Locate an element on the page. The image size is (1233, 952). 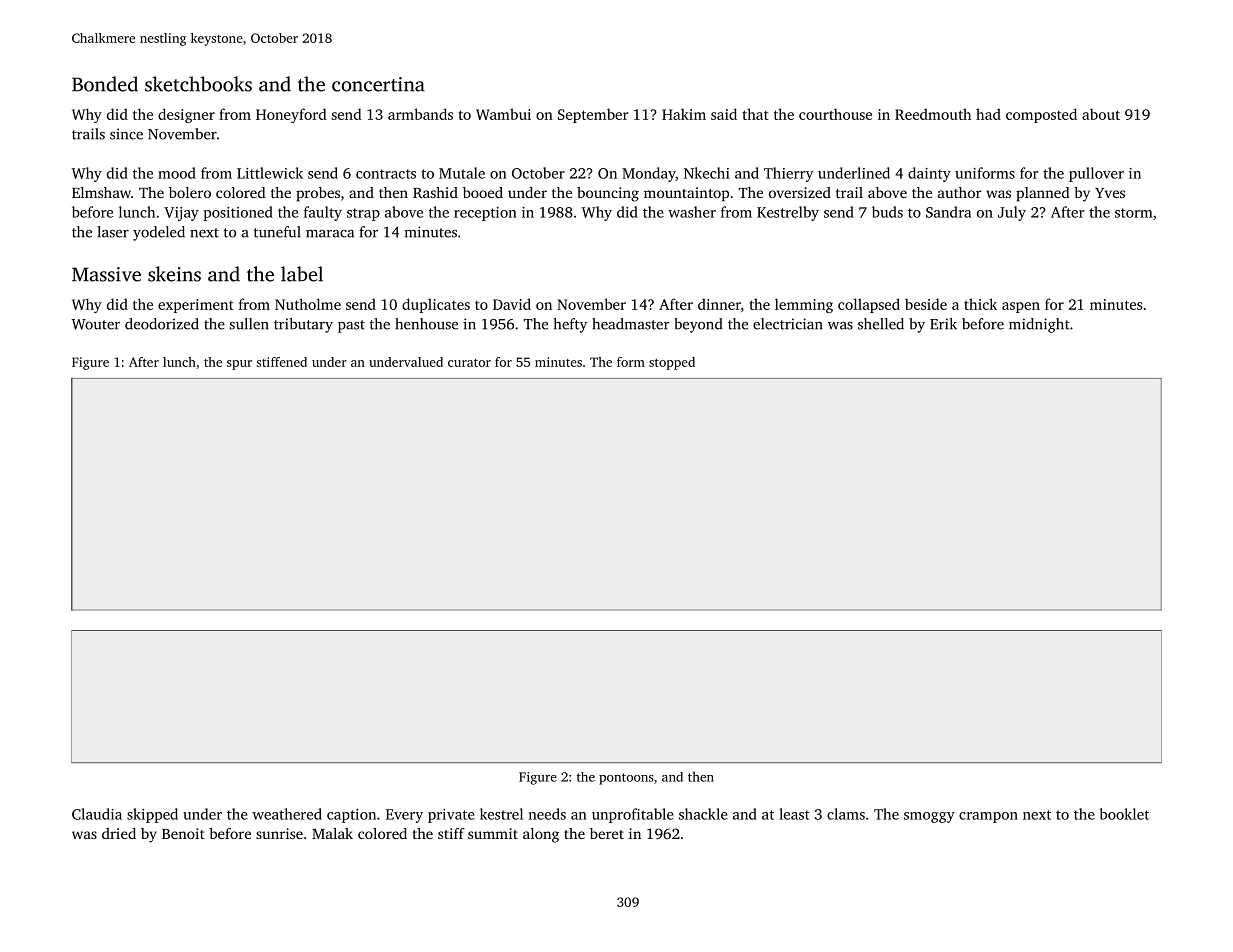
composted is located at coordinates (1041, 115).
